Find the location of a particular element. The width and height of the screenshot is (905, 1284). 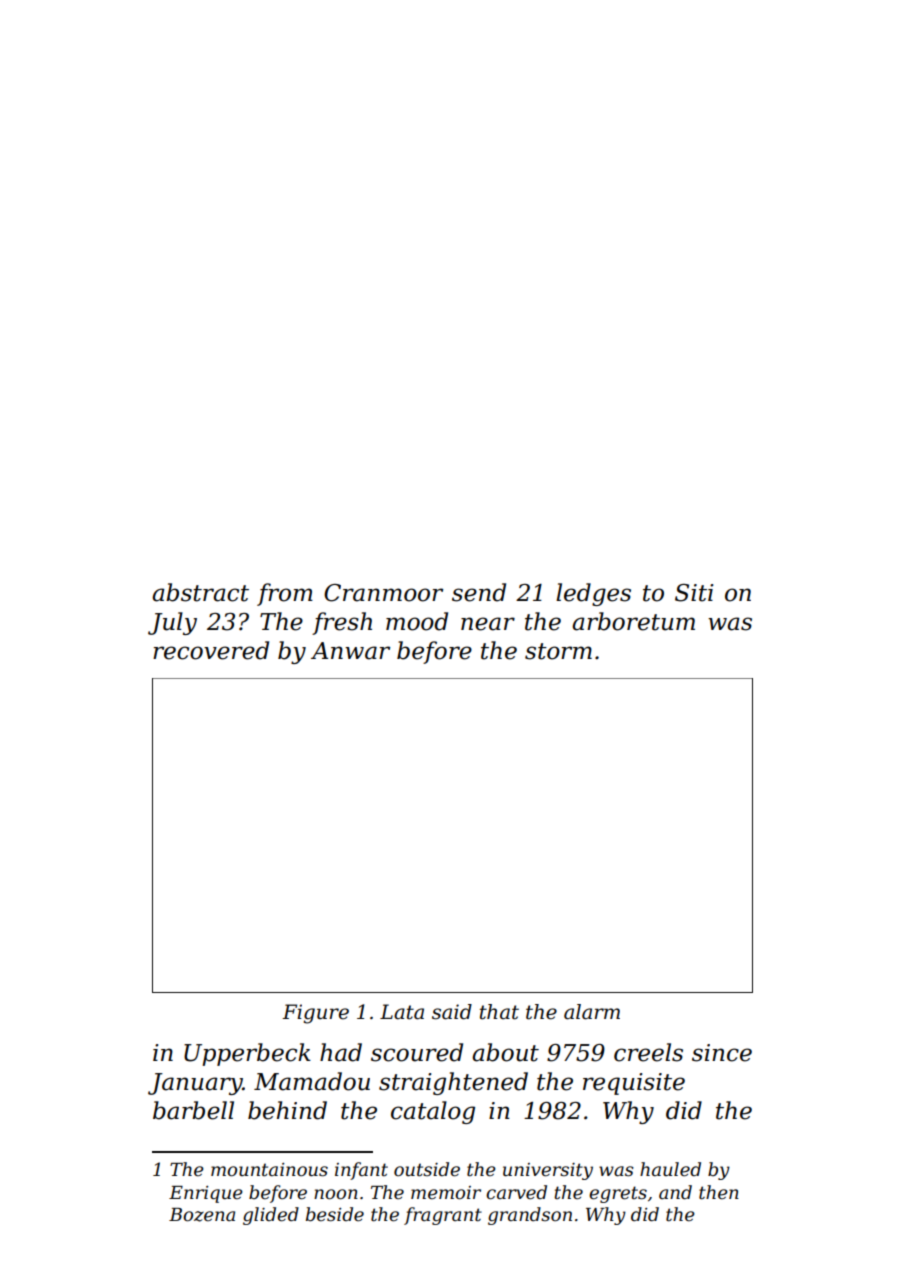

had is located at coordinates (341, 1052).
